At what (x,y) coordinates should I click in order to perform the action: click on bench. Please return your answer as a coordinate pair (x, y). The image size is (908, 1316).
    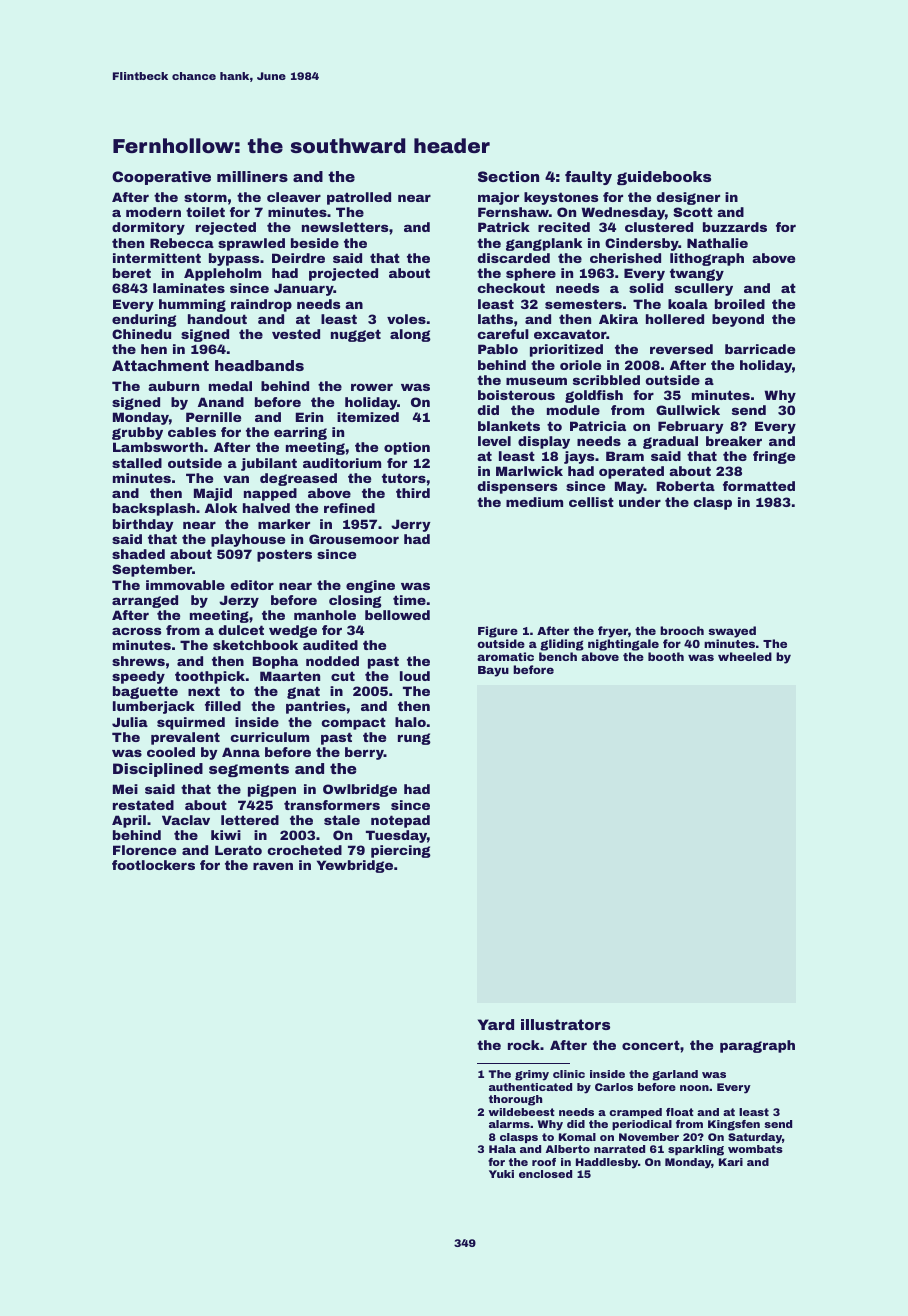
    Looking at the image, I should click on (558, 656).
